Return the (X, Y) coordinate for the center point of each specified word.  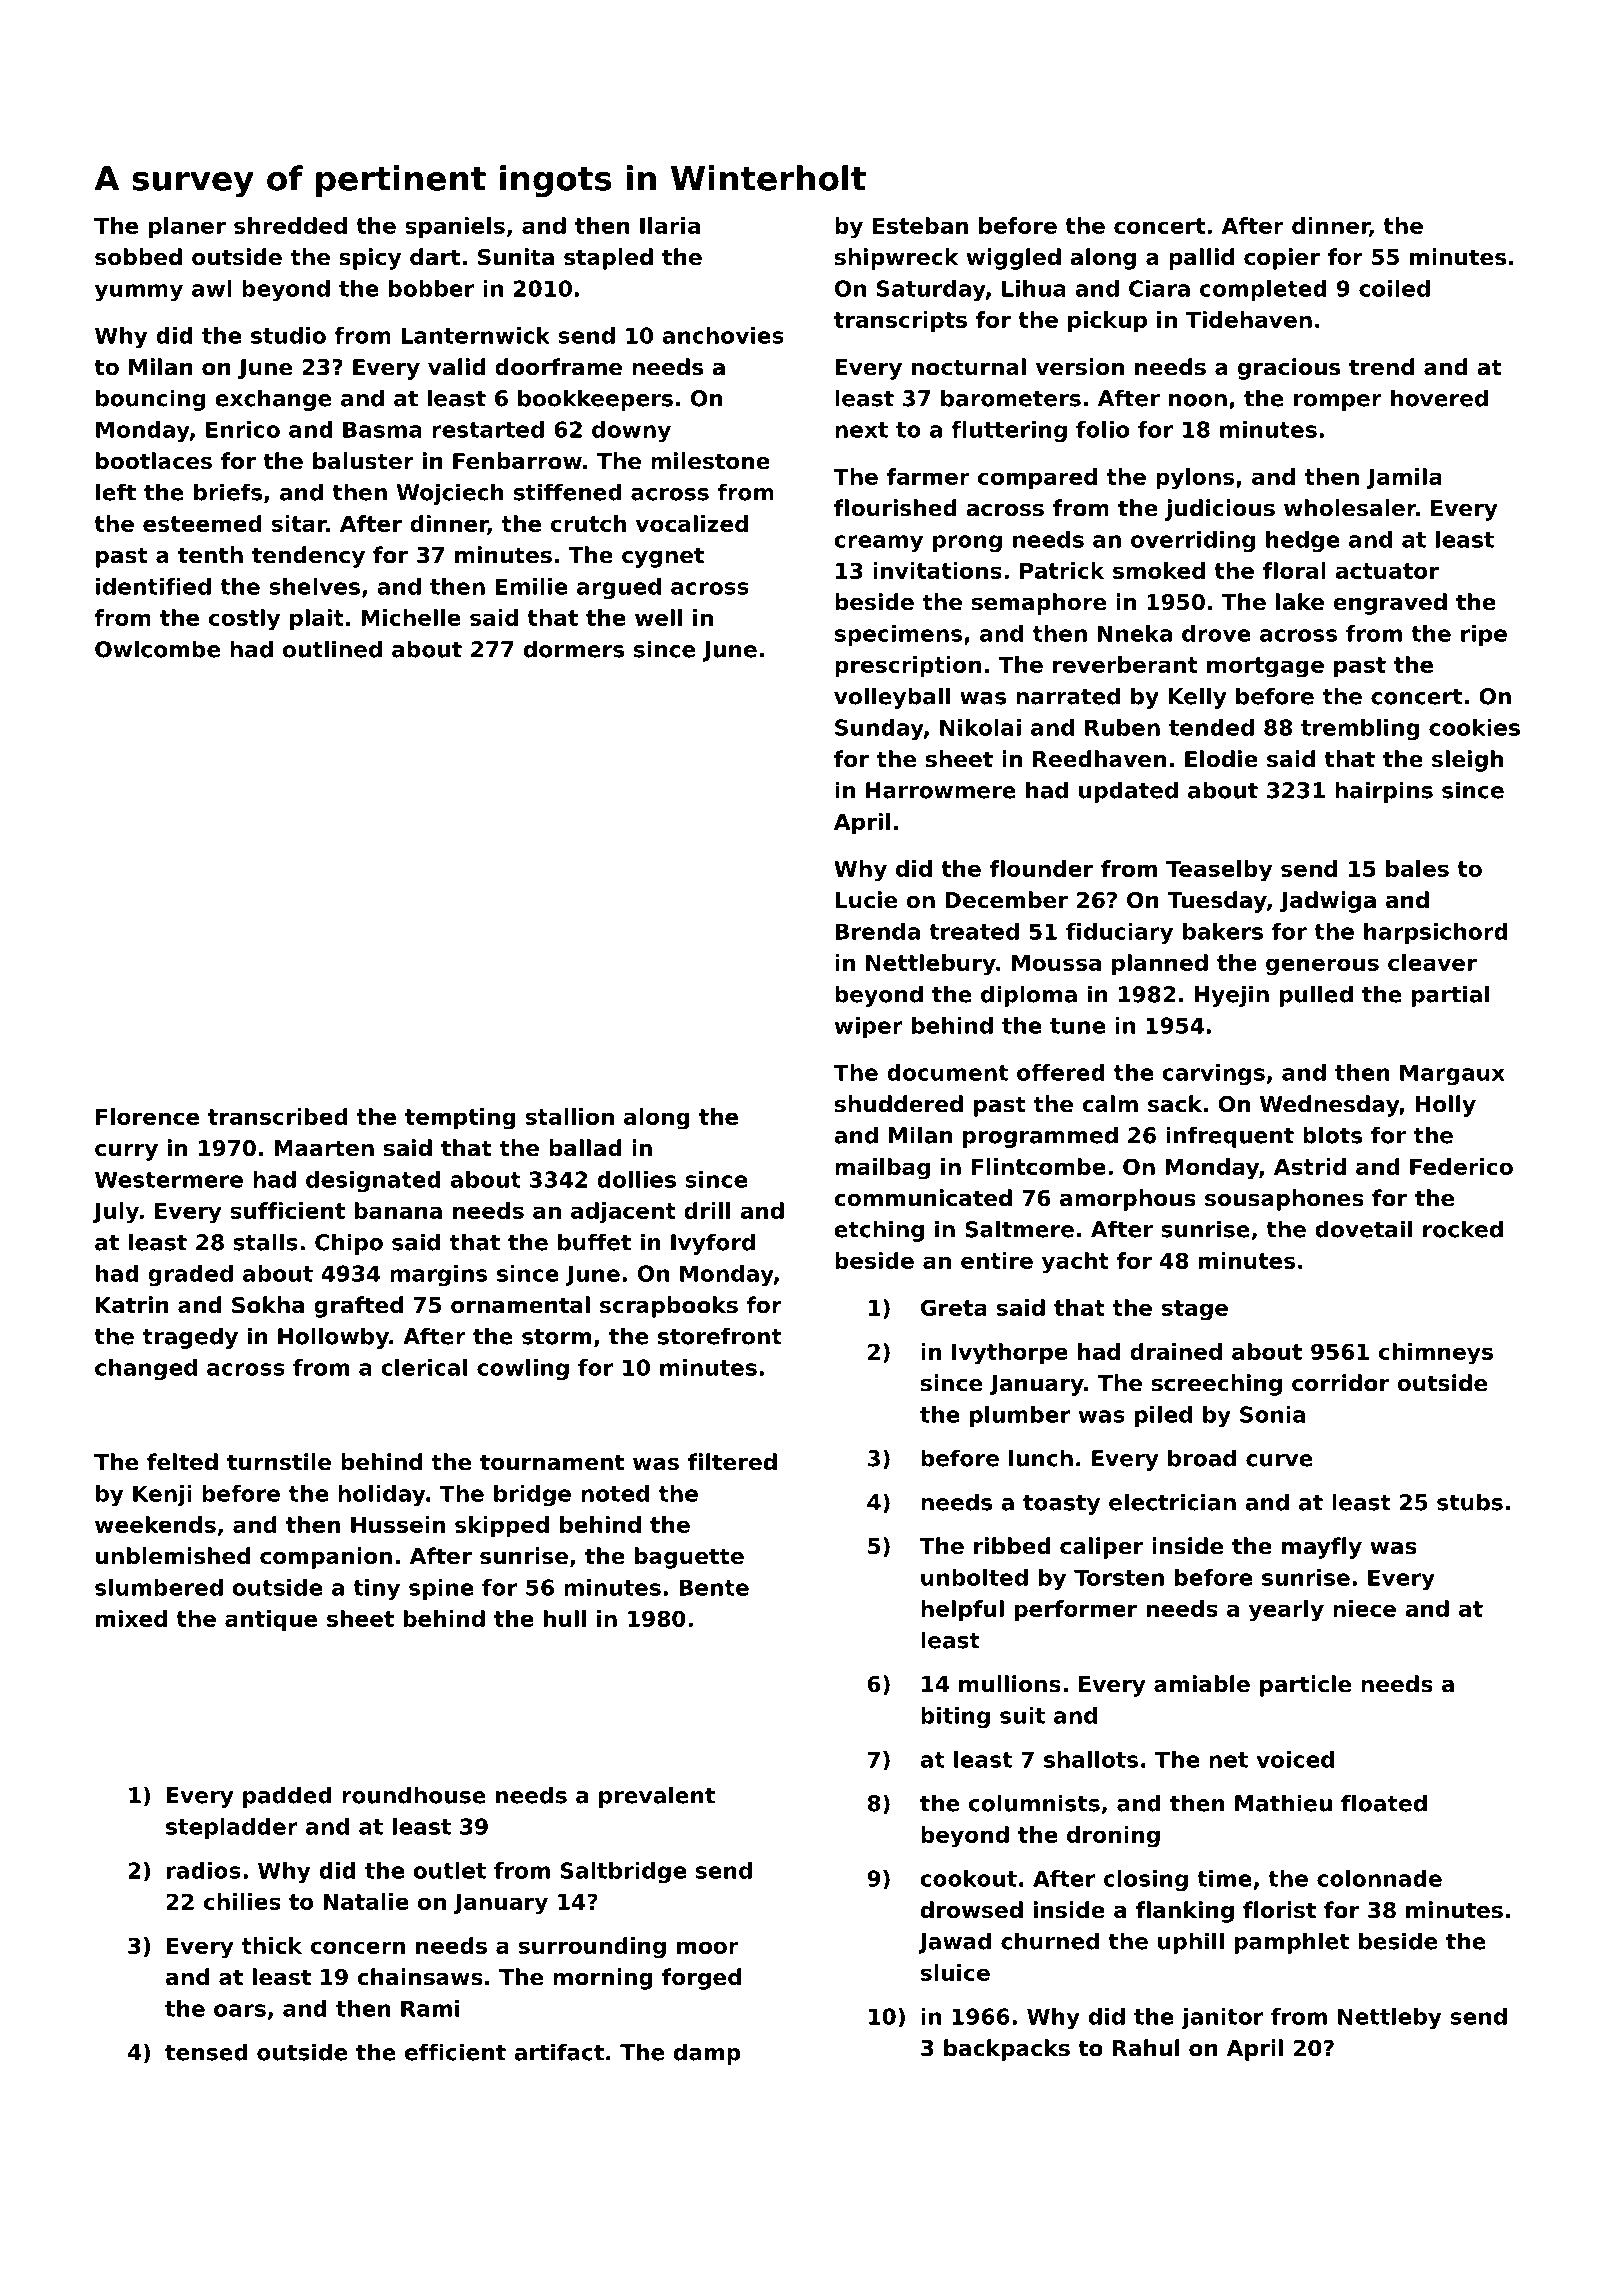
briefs (228, 492)
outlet (449, 1870)
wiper (869, 1027)
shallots (1091, 1759)
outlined (332, 649)
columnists (1034, 1803)
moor (708, 1947)
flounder (1041, 868)
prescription (908, 667)
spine (441, 1589)
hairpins (1384, 792)
